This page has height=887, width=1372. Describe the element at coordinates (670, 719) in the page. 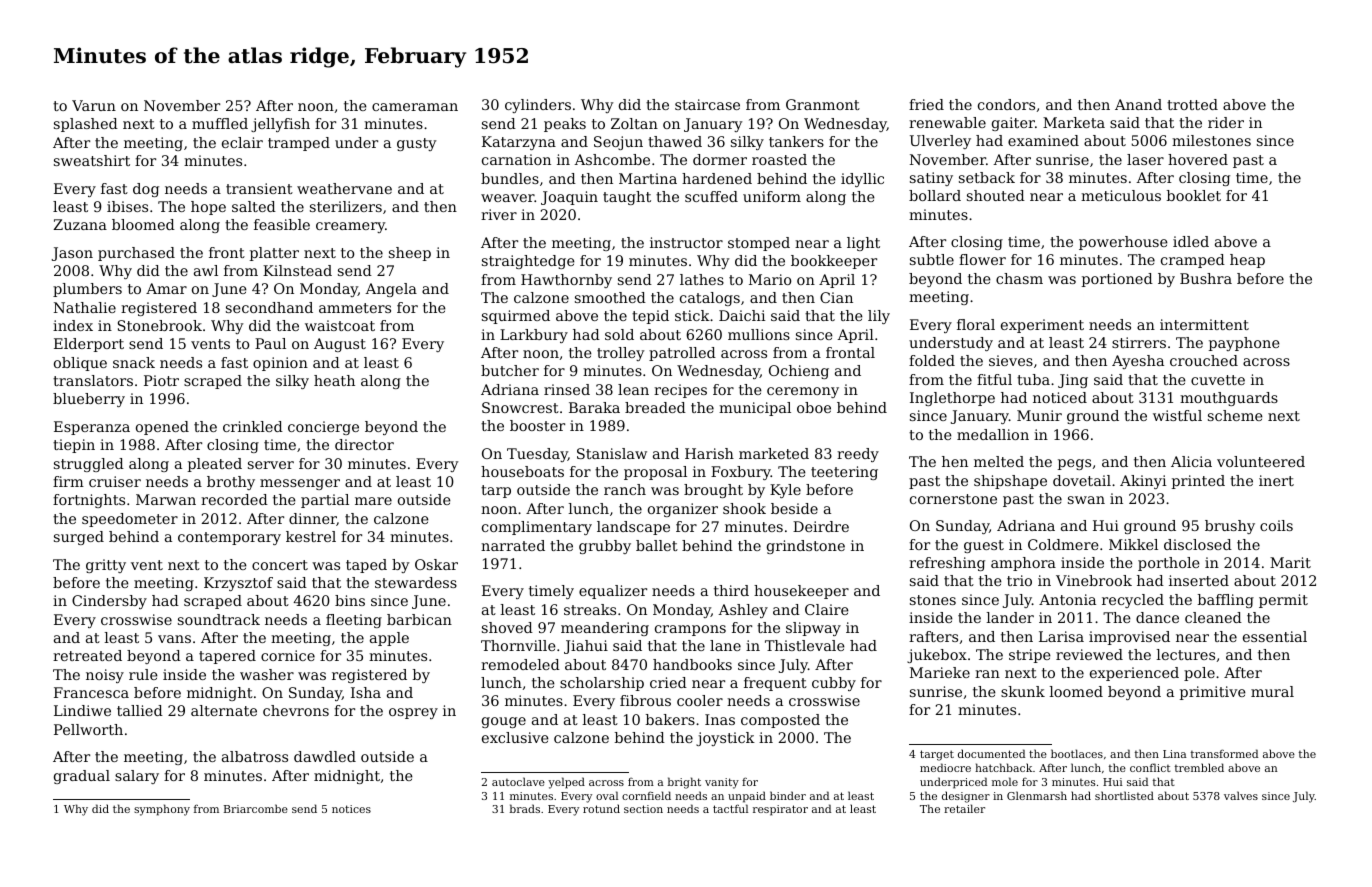

I see `bakers` at that location.
